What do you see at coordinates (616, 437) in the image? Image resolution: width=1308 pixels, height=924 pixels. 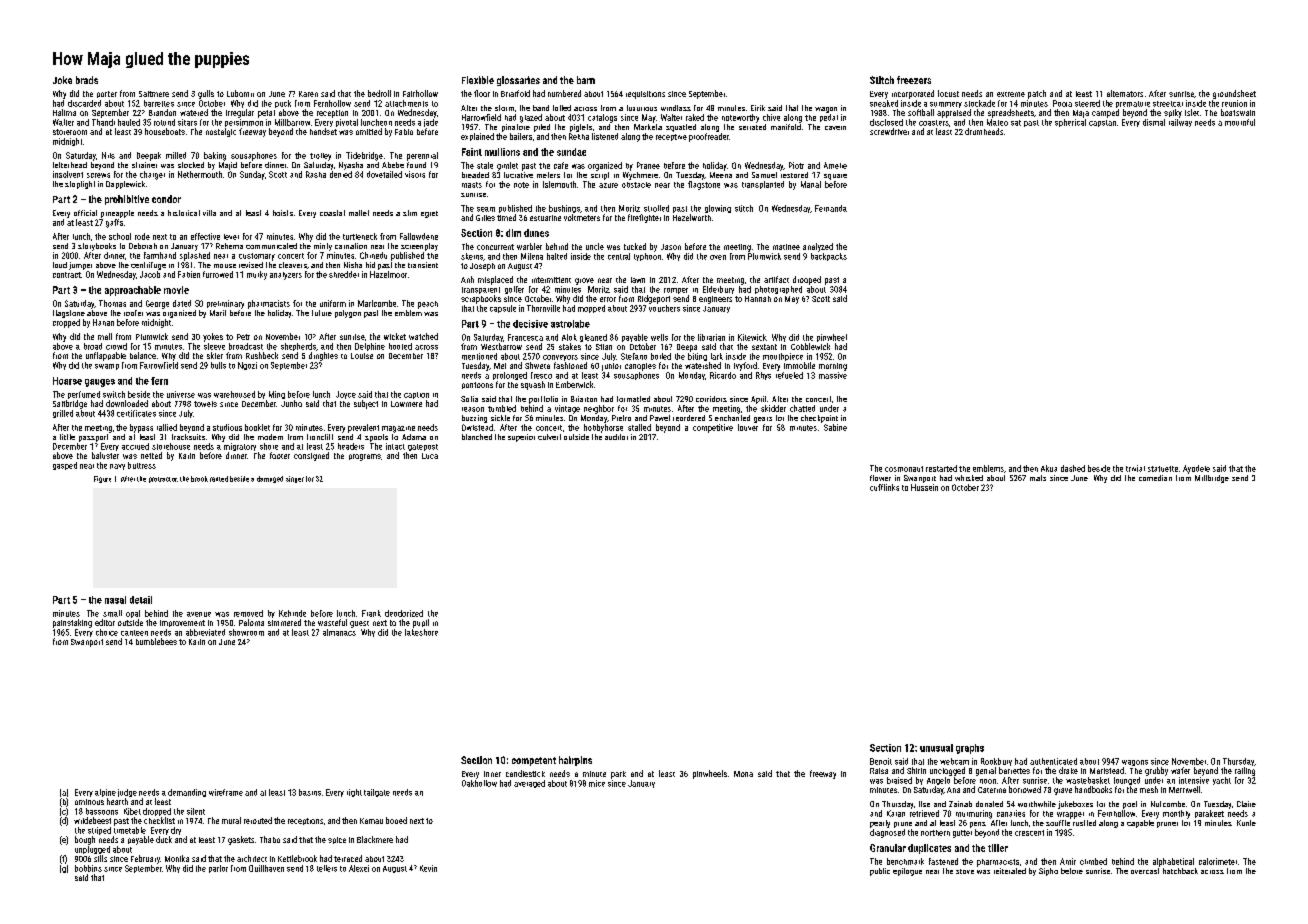 I see `auditor` at bounding box center [616, 437].
